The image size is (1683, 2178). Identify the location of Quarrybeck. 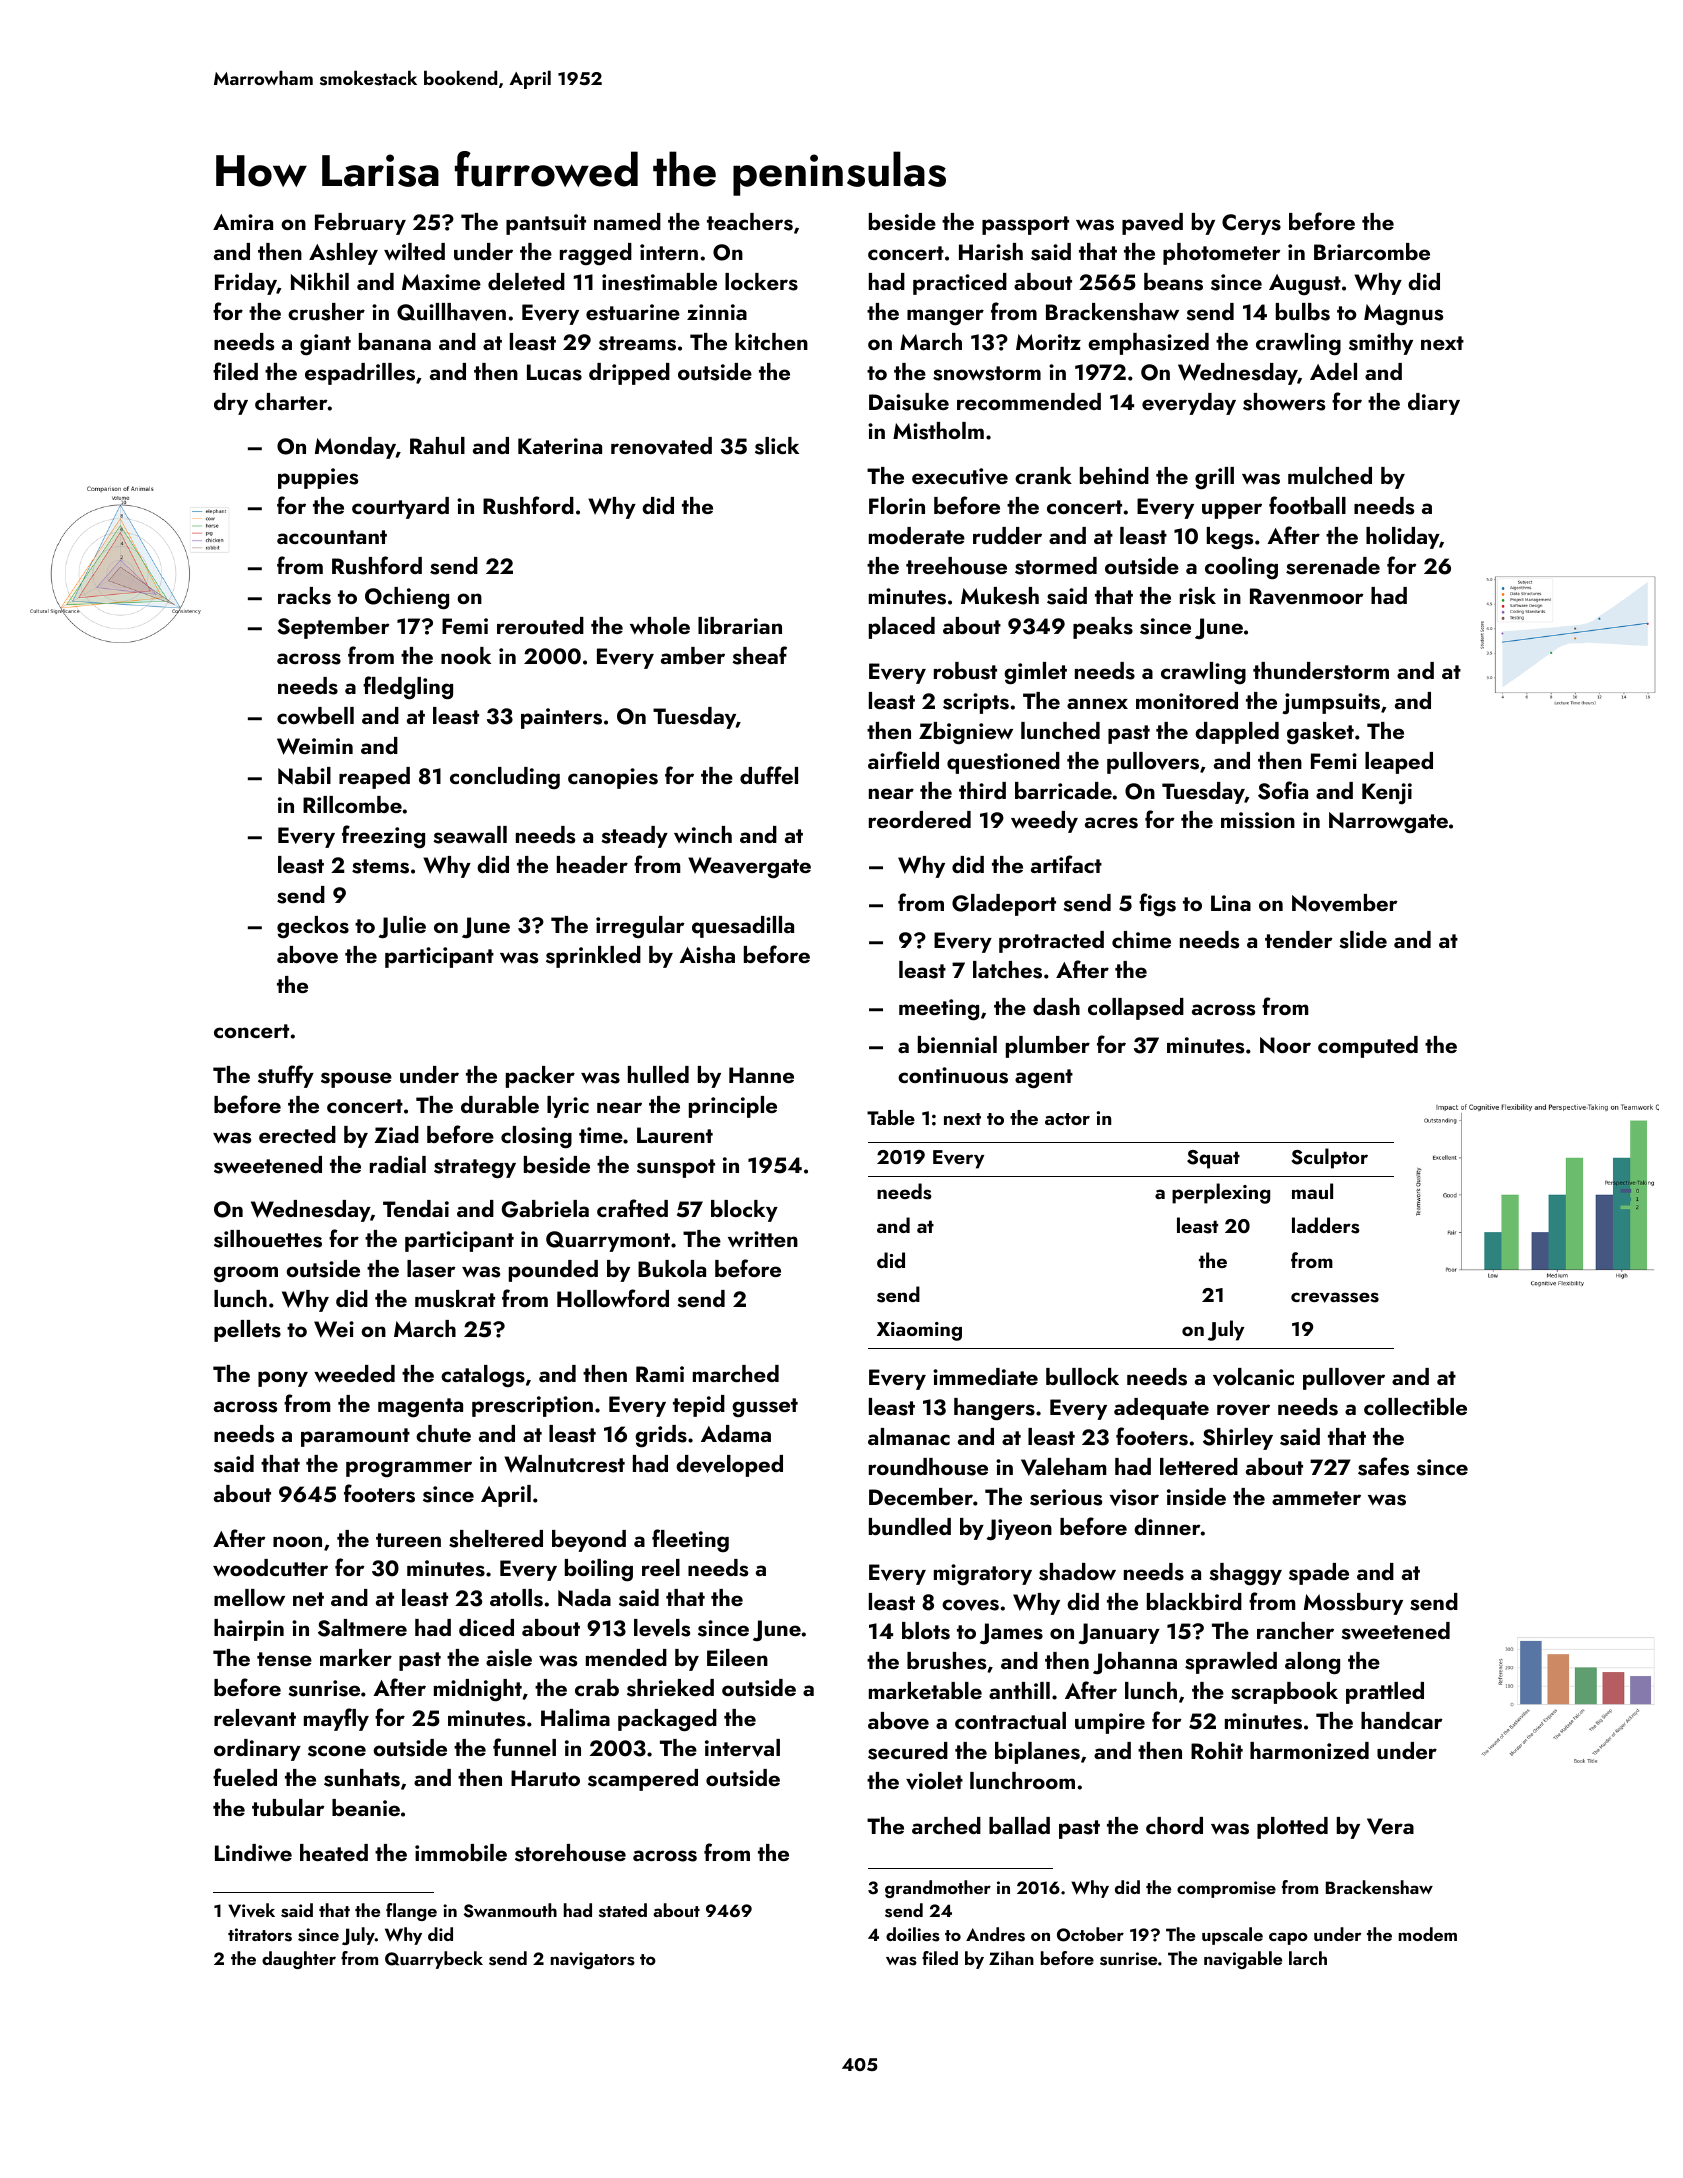
(434, 1960).
